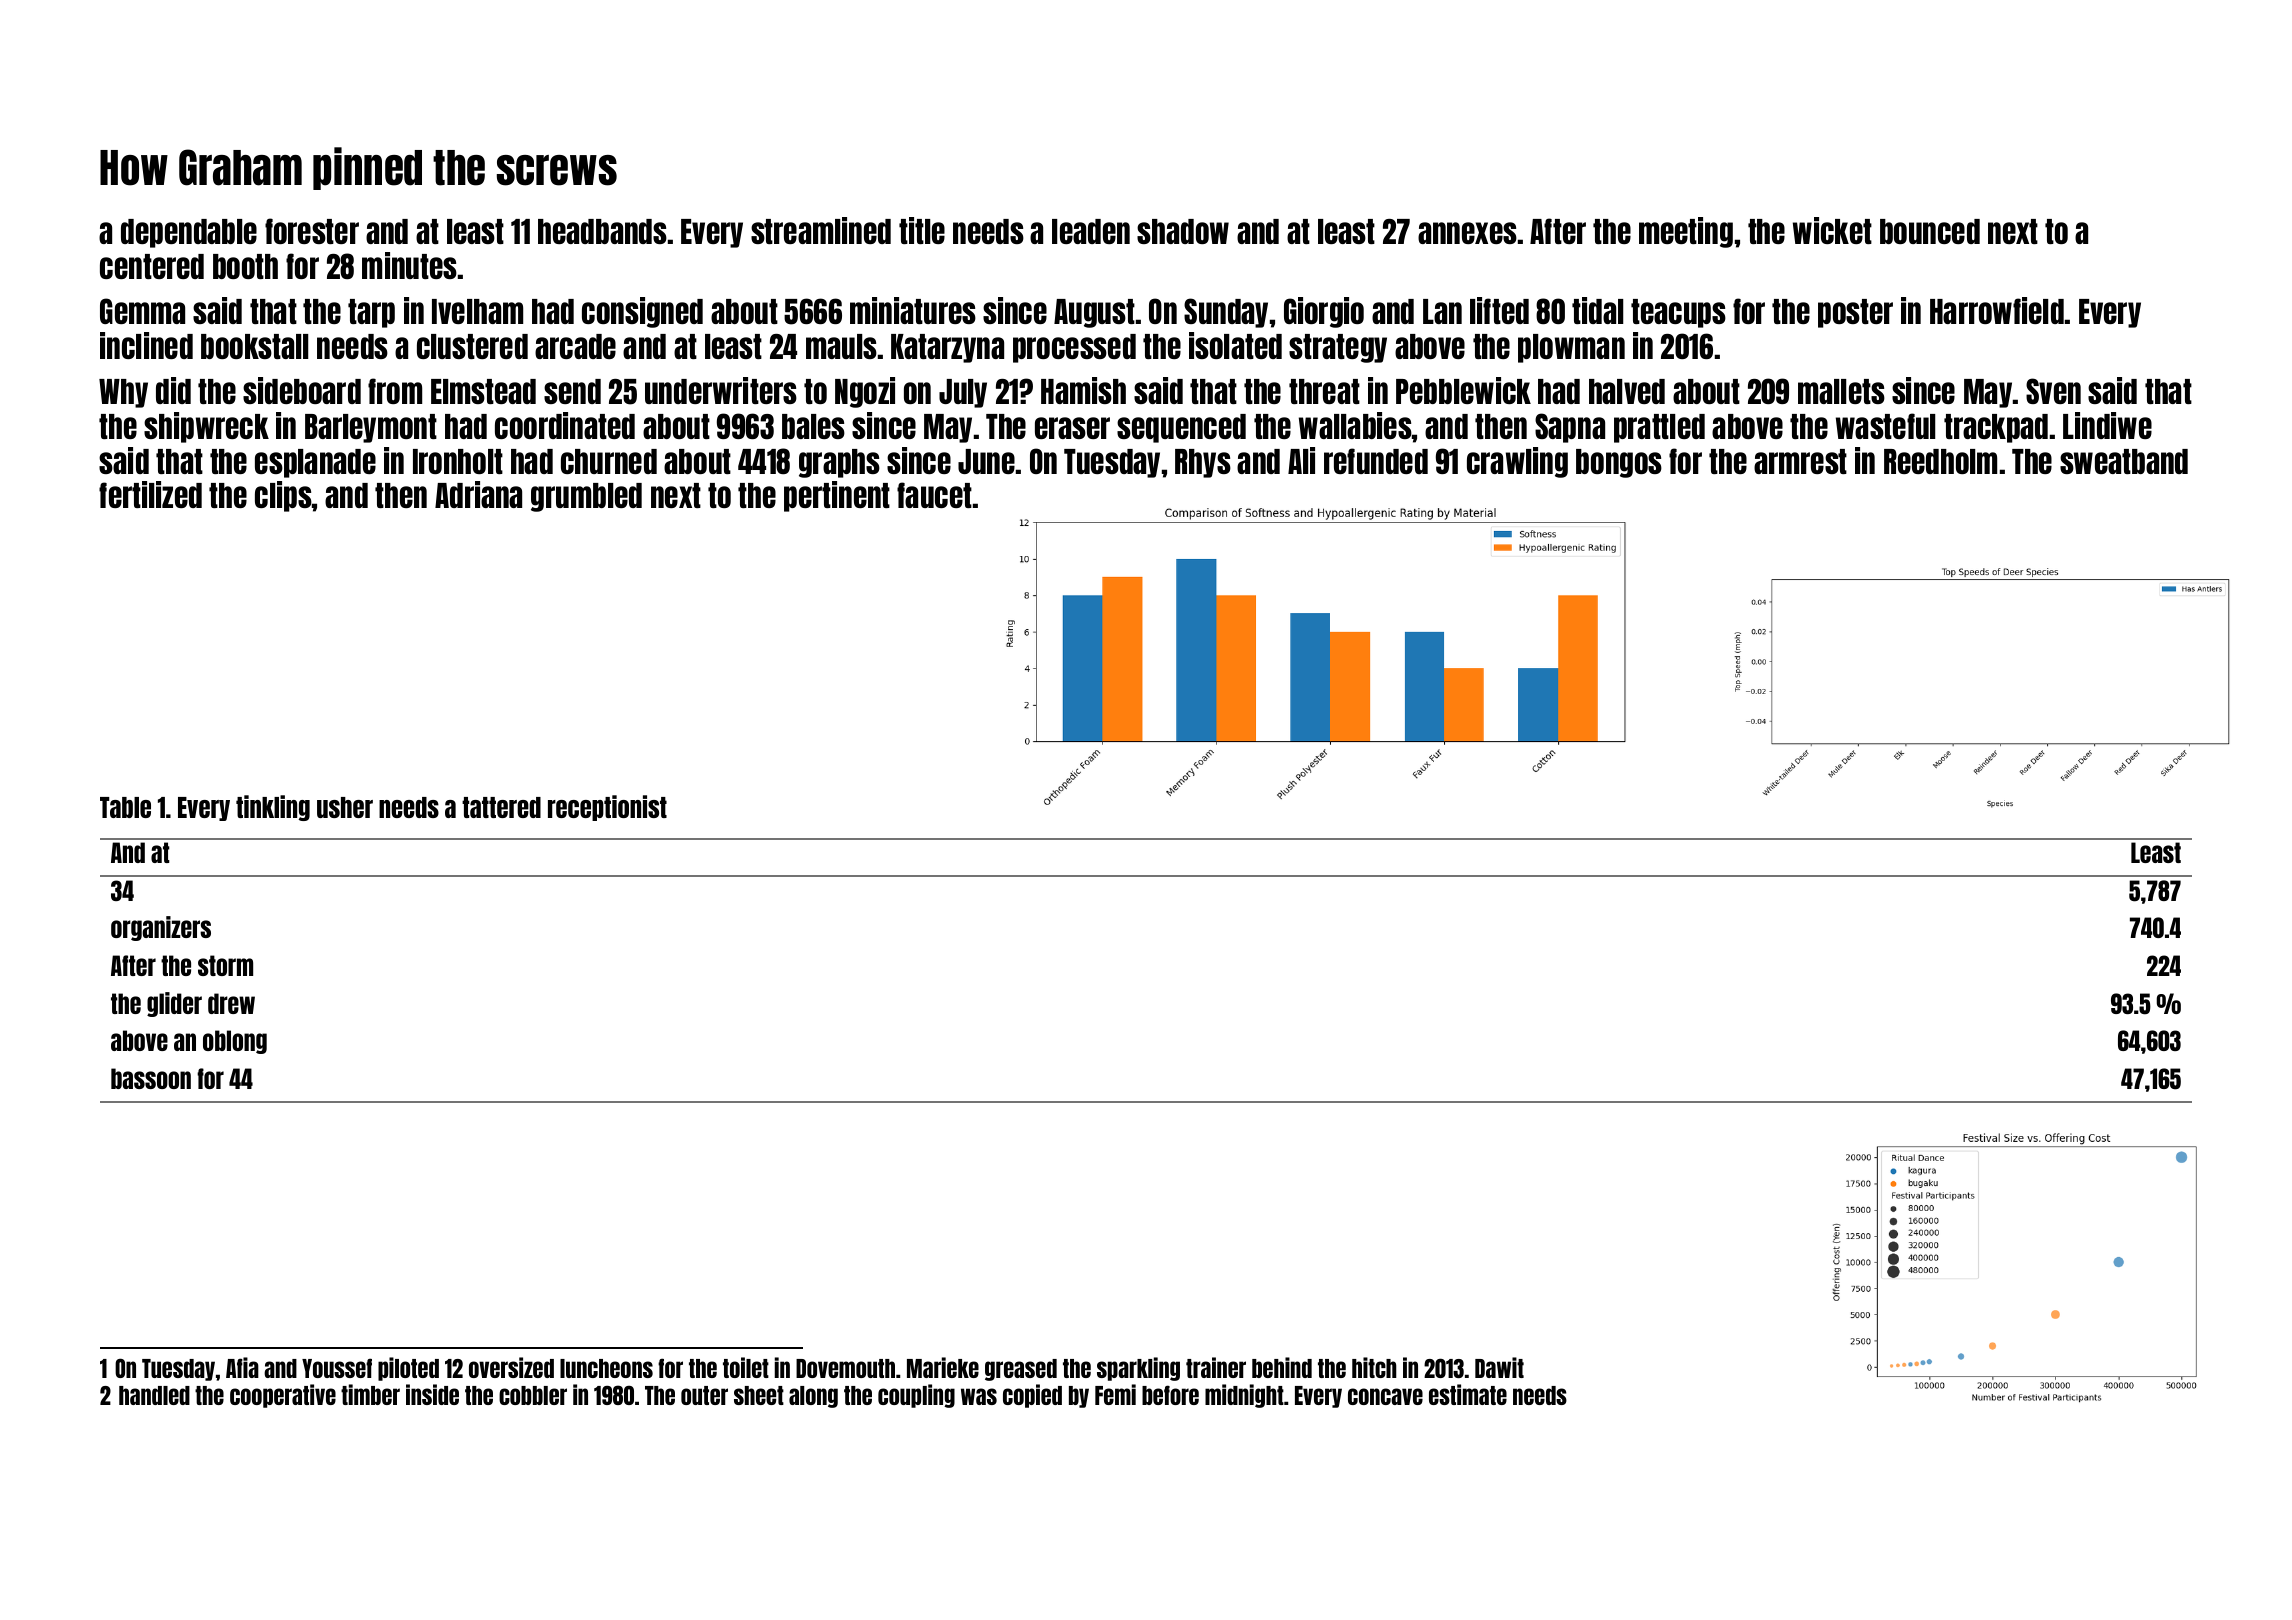  I want to click on tattered, so click(501, 807).
